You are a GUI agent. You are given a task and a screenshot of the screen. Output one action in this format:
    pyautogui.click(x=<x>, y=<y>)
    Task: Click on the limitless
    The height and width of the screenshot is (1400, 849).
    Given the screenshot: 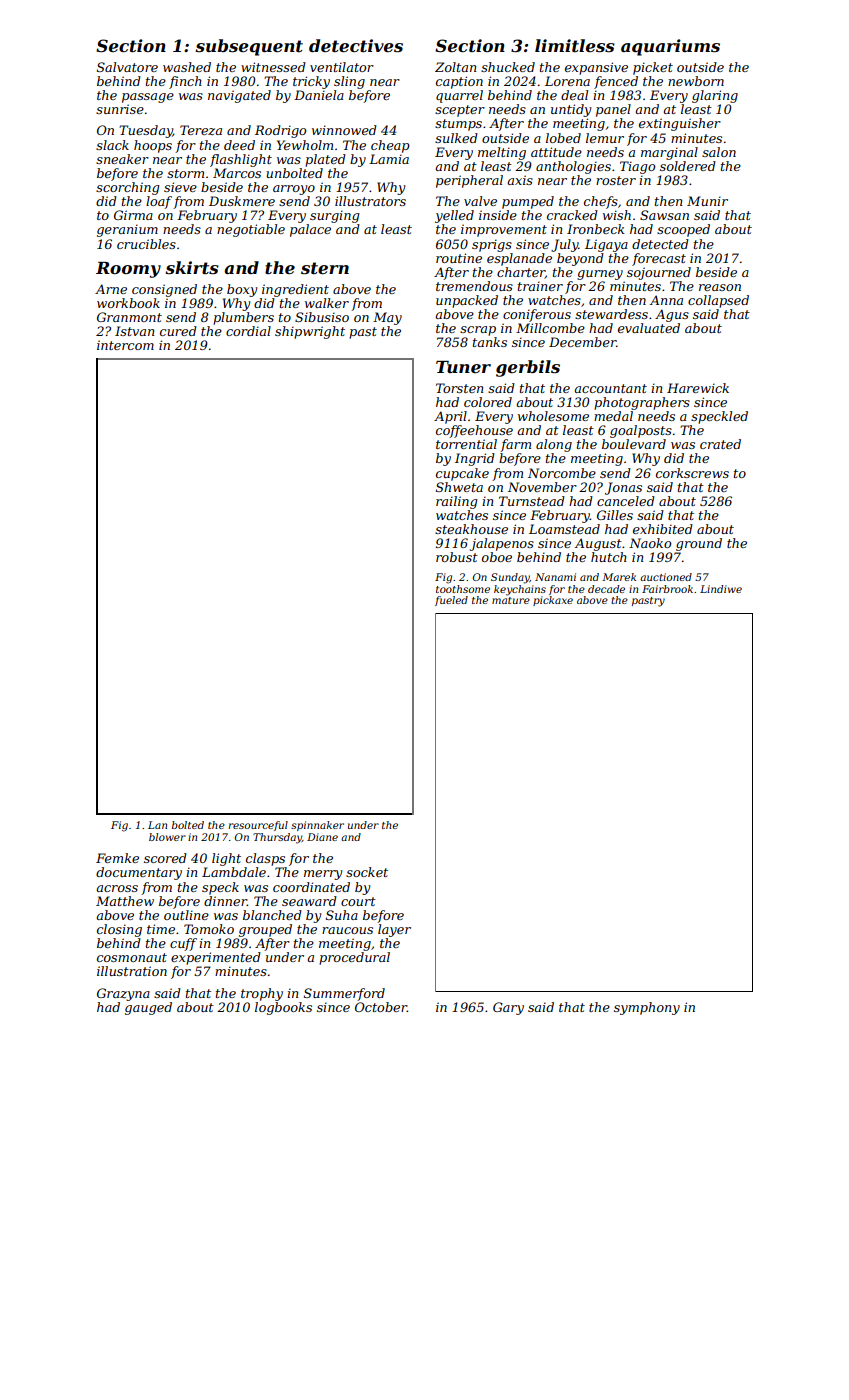 What is the action you would take?
    pyautogui.click(x=575, y=46)
